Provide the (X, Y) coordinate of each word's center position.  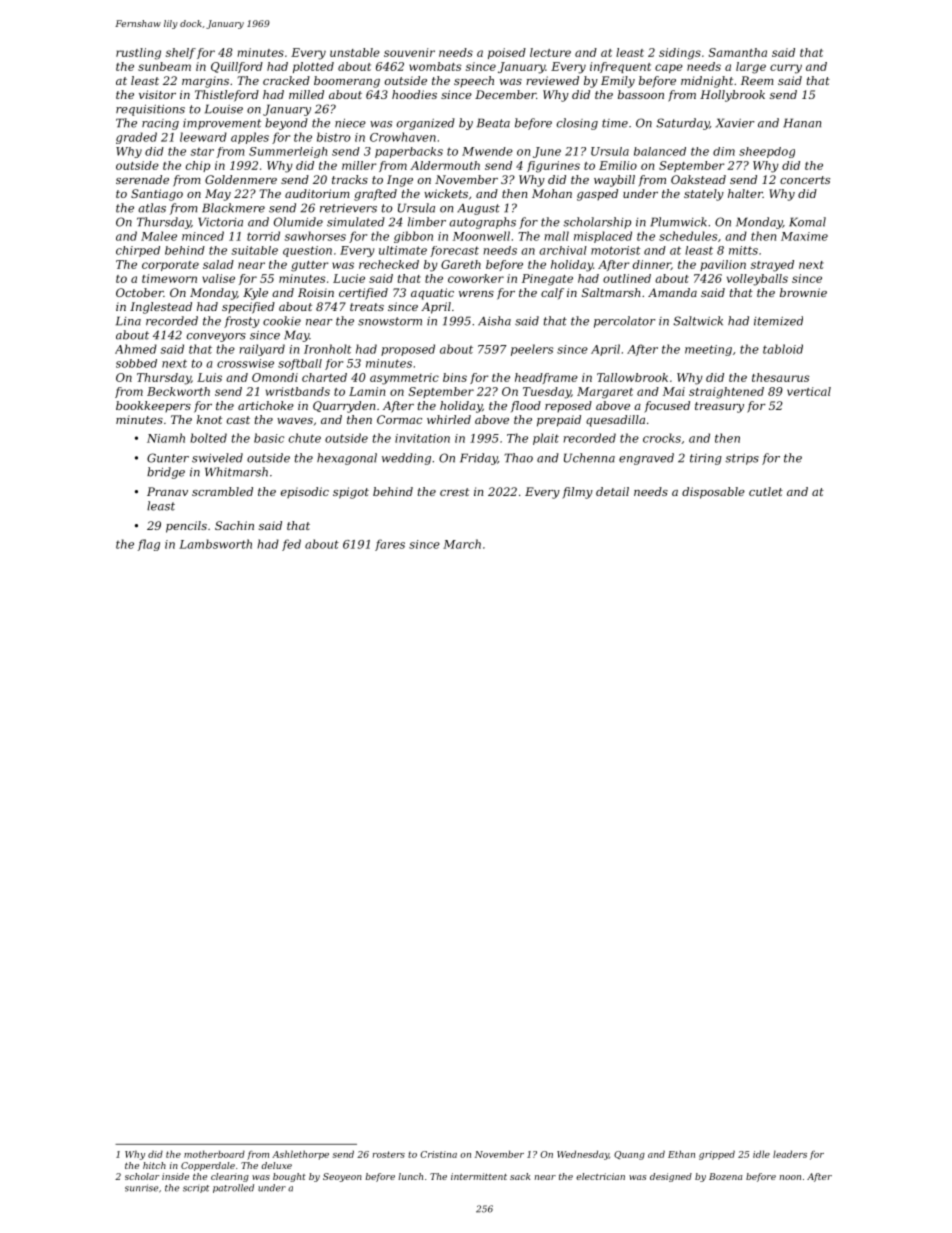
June (547, 152)
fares (390, 545)
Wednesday (583, 1155)
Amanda (672, 292)
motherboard (214, 1154)
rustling (138, 54)
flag (149, 545)
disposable (713, 493)
